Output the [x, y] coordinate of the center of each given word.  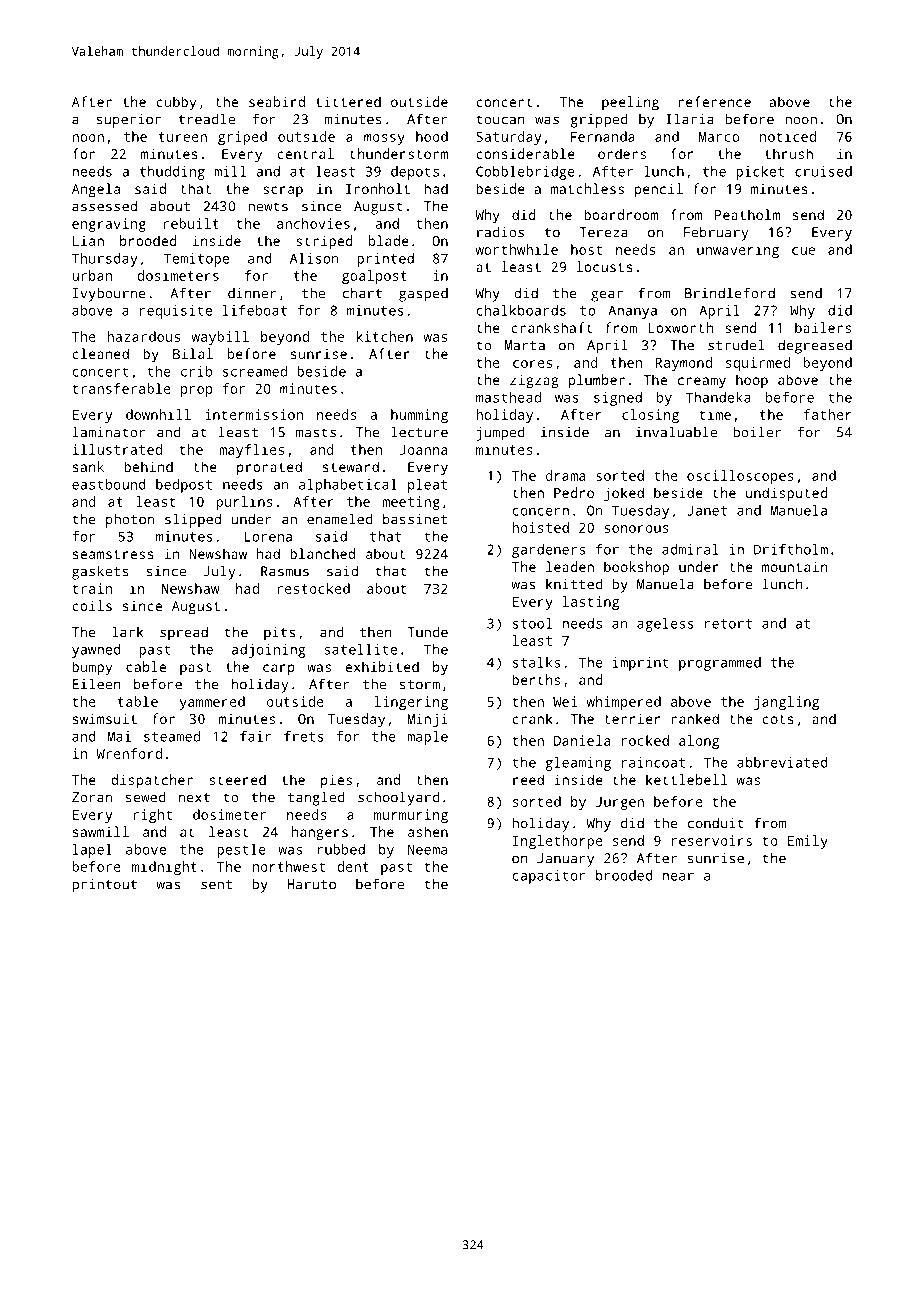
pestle [241, 851]
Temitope [196, 260]
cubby [176, 103]
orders [622, 153]
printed [385, 260]
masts [316, 433]
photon [130, 520]
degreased [815, 347]
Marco [719, 137]
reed [528, 779]
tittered [348, 101]
